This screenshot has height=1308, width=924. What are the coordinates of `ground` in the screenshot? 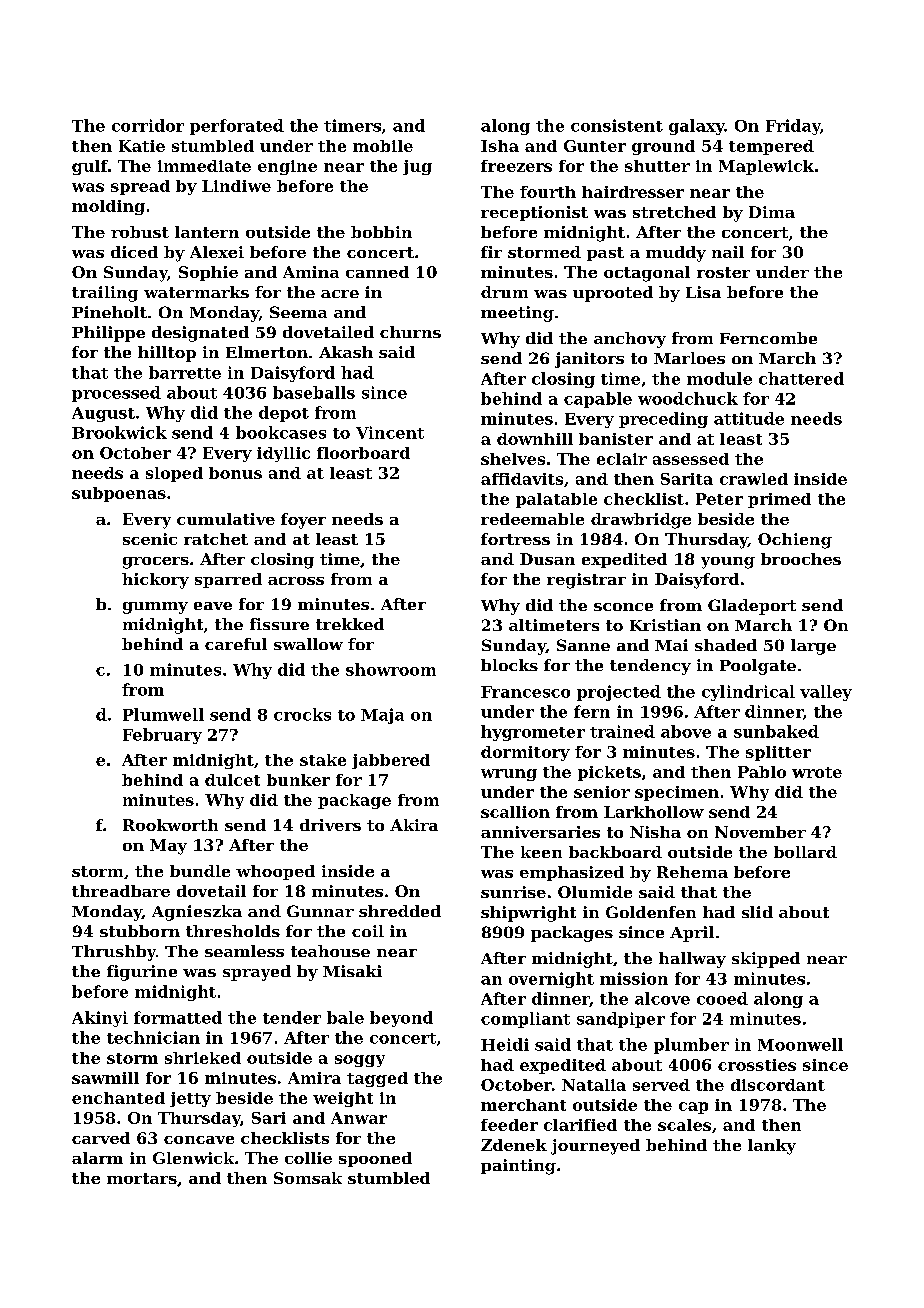 It's located at (663, 147).
